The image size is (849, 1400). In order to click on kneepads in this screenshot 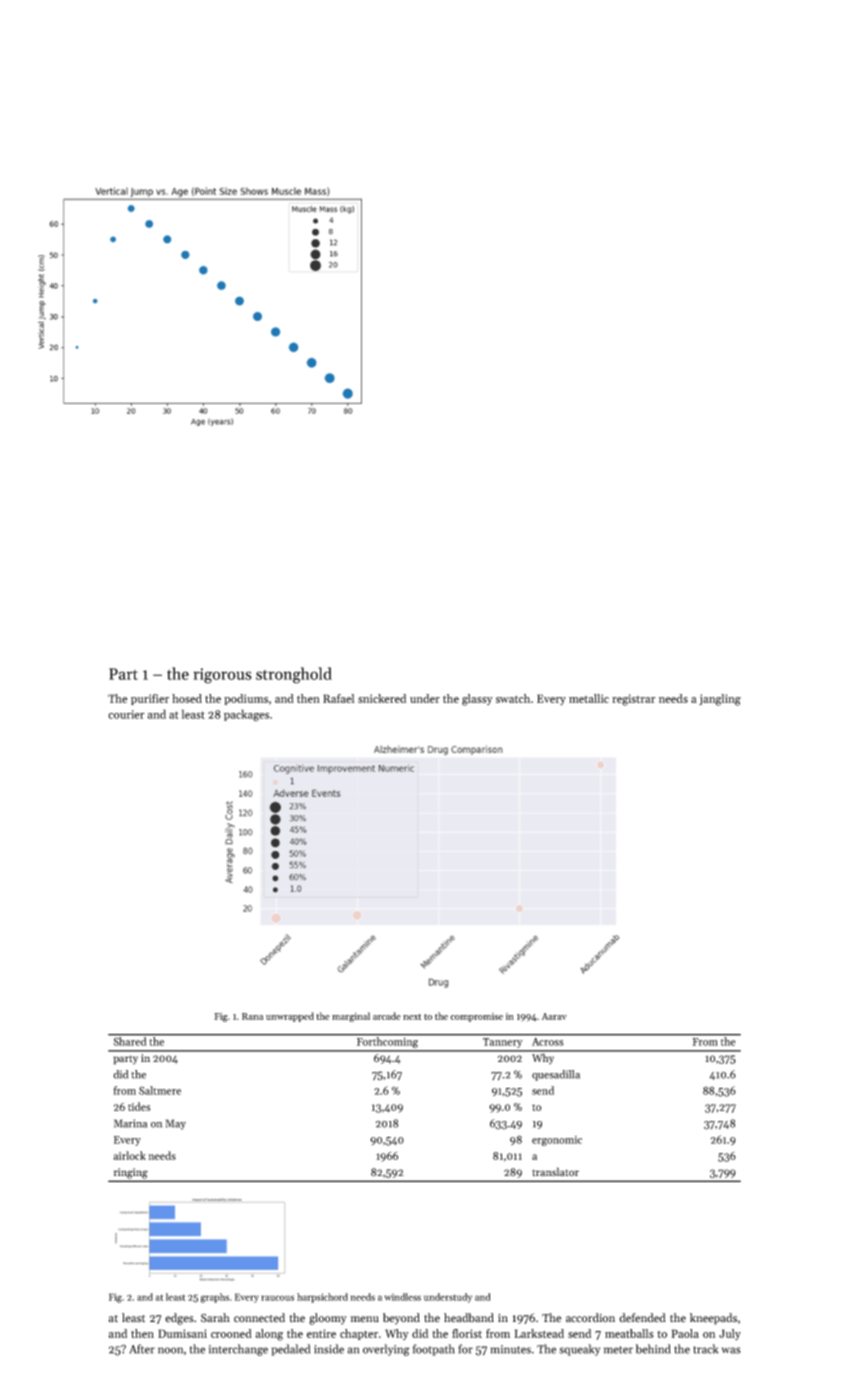, I will do `click(713, 1319)`.
